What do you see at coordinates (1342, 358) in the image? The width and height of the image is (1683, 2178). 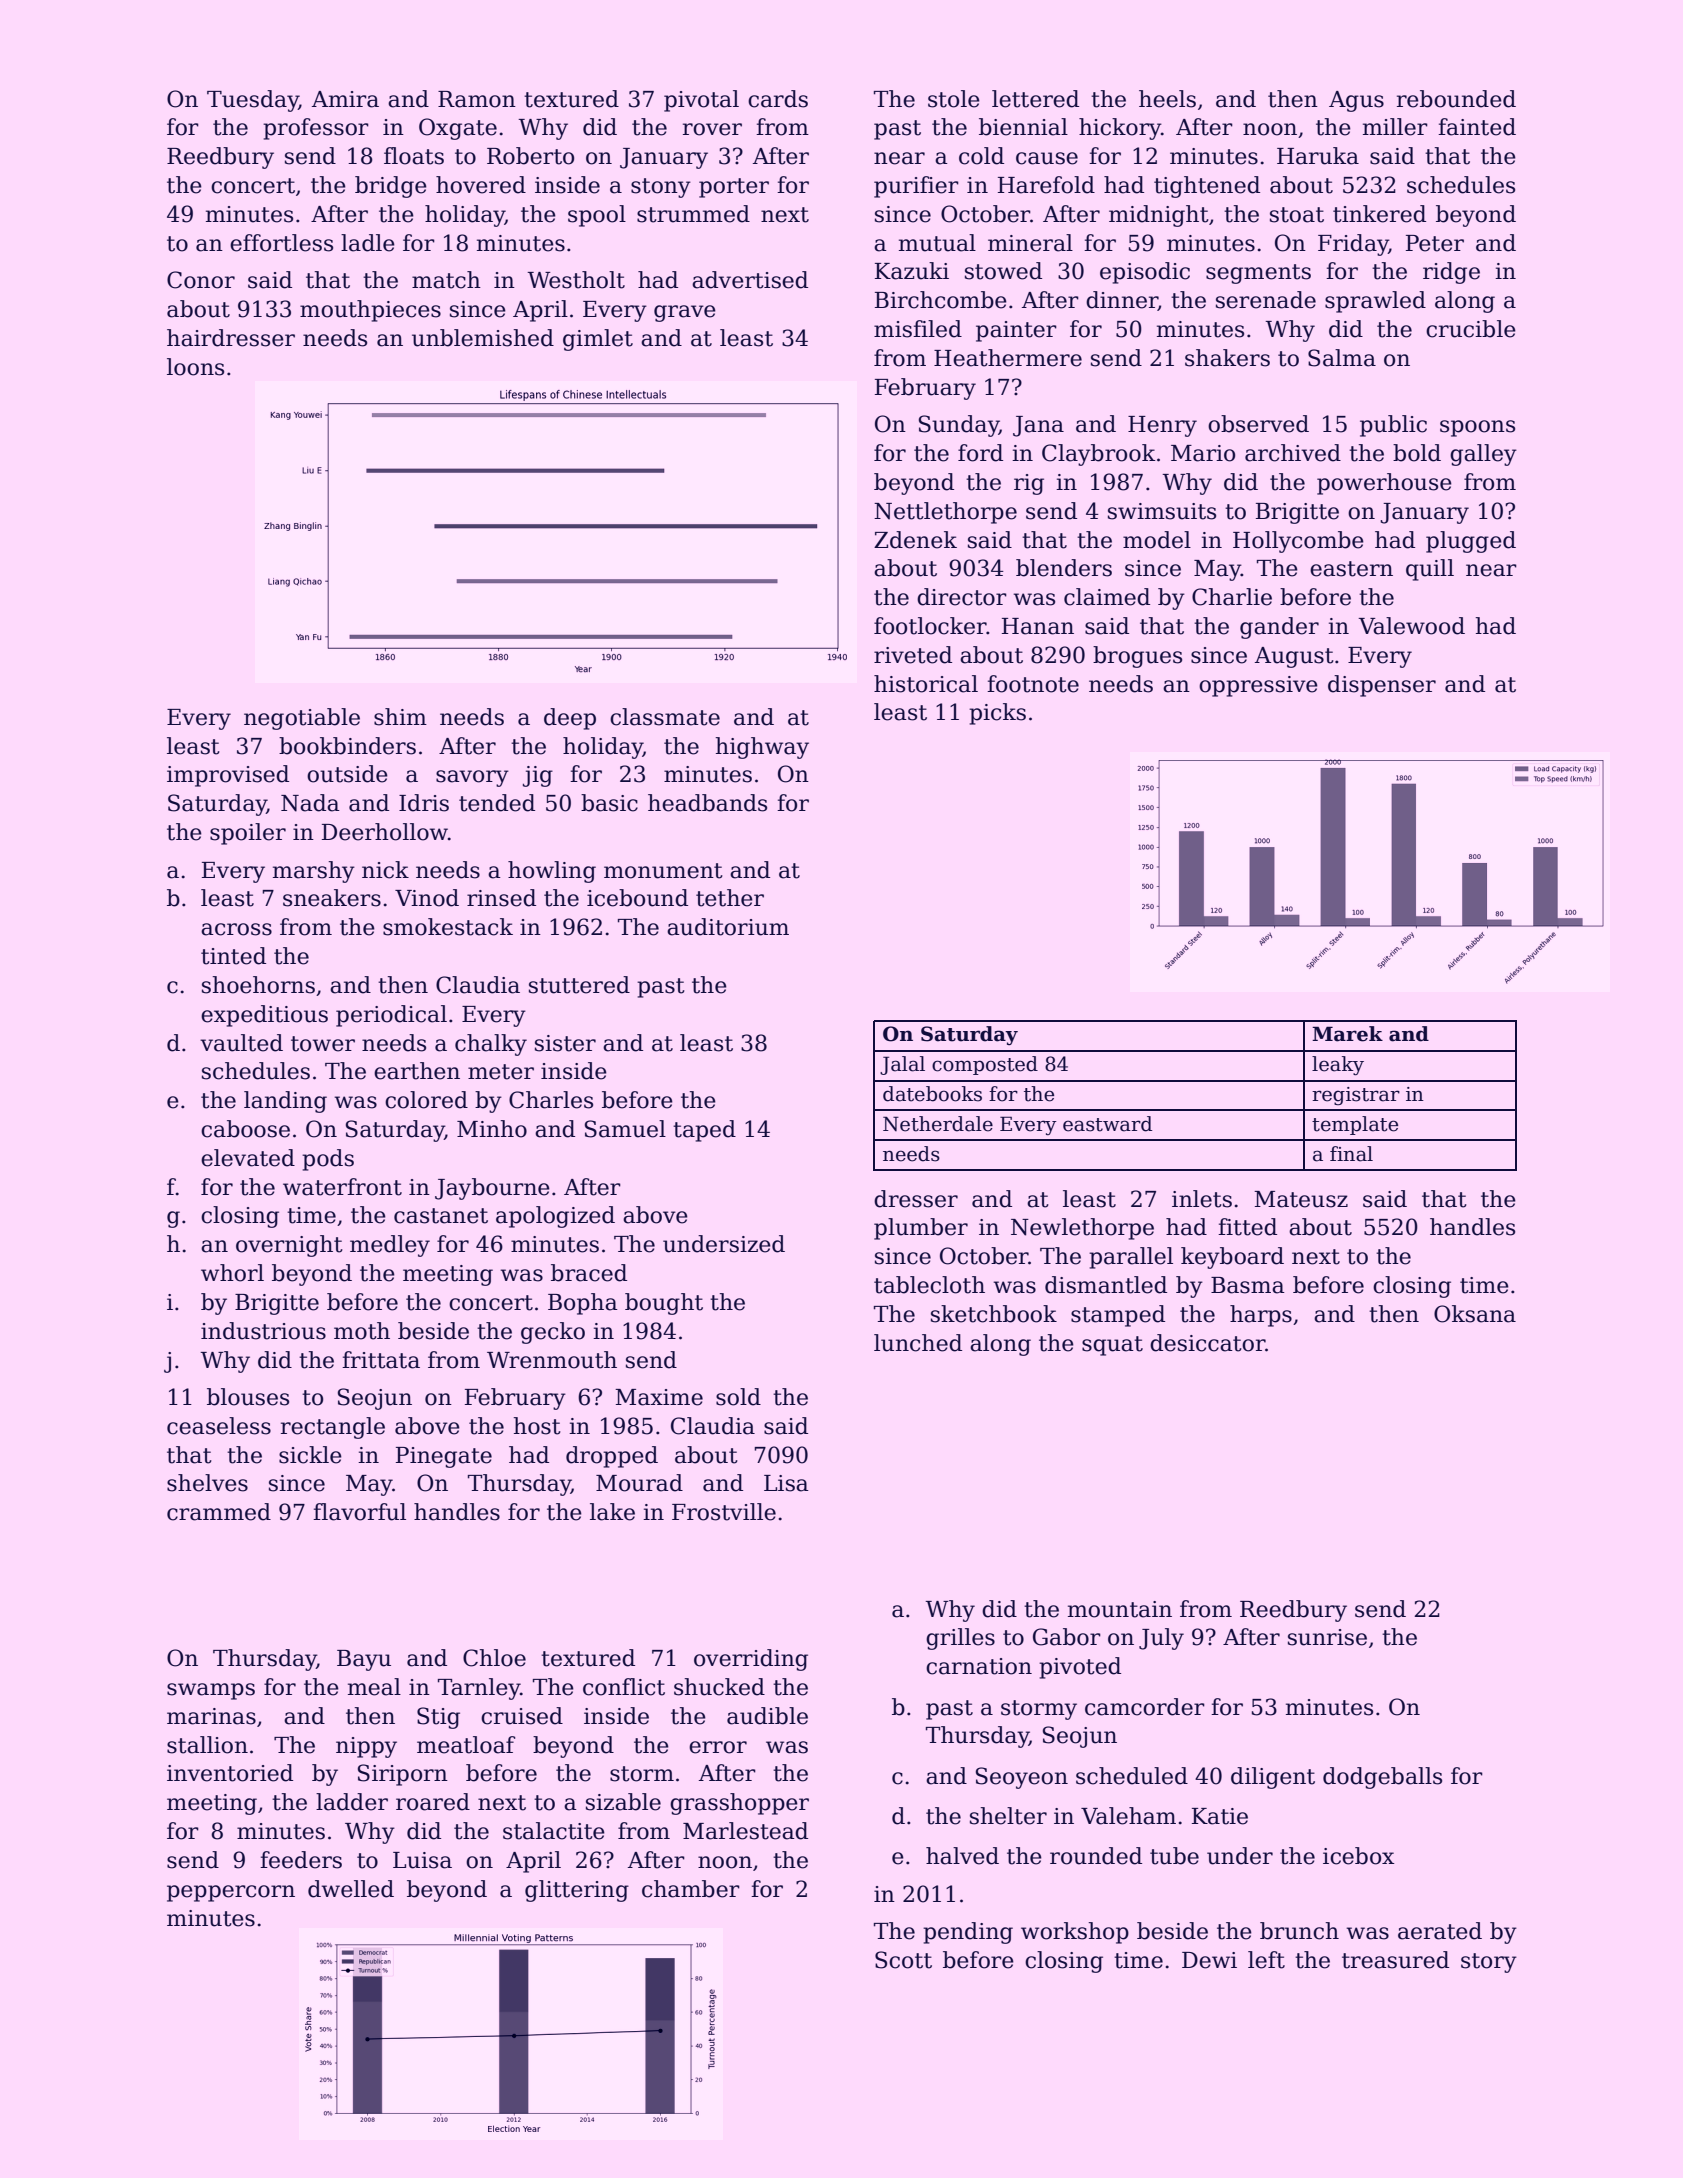 I see `Salma` at bounding box center [1342, 358].
